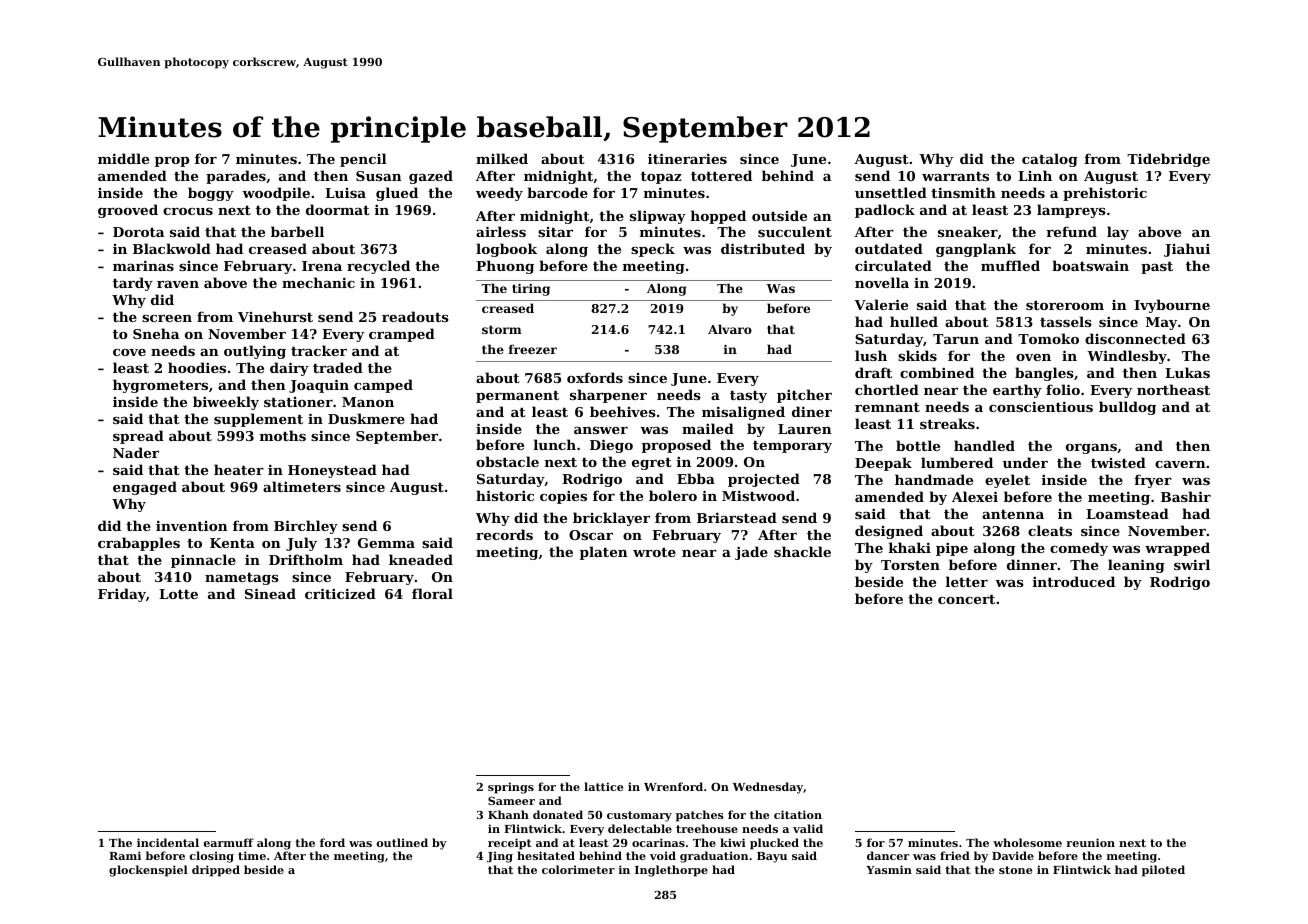 The width and height of the screenshot is (1308, 924). What do you see at coordinates (671, 871) in the screenshot?
I see `Inglethorpe` at bounding box center [671, 871].
